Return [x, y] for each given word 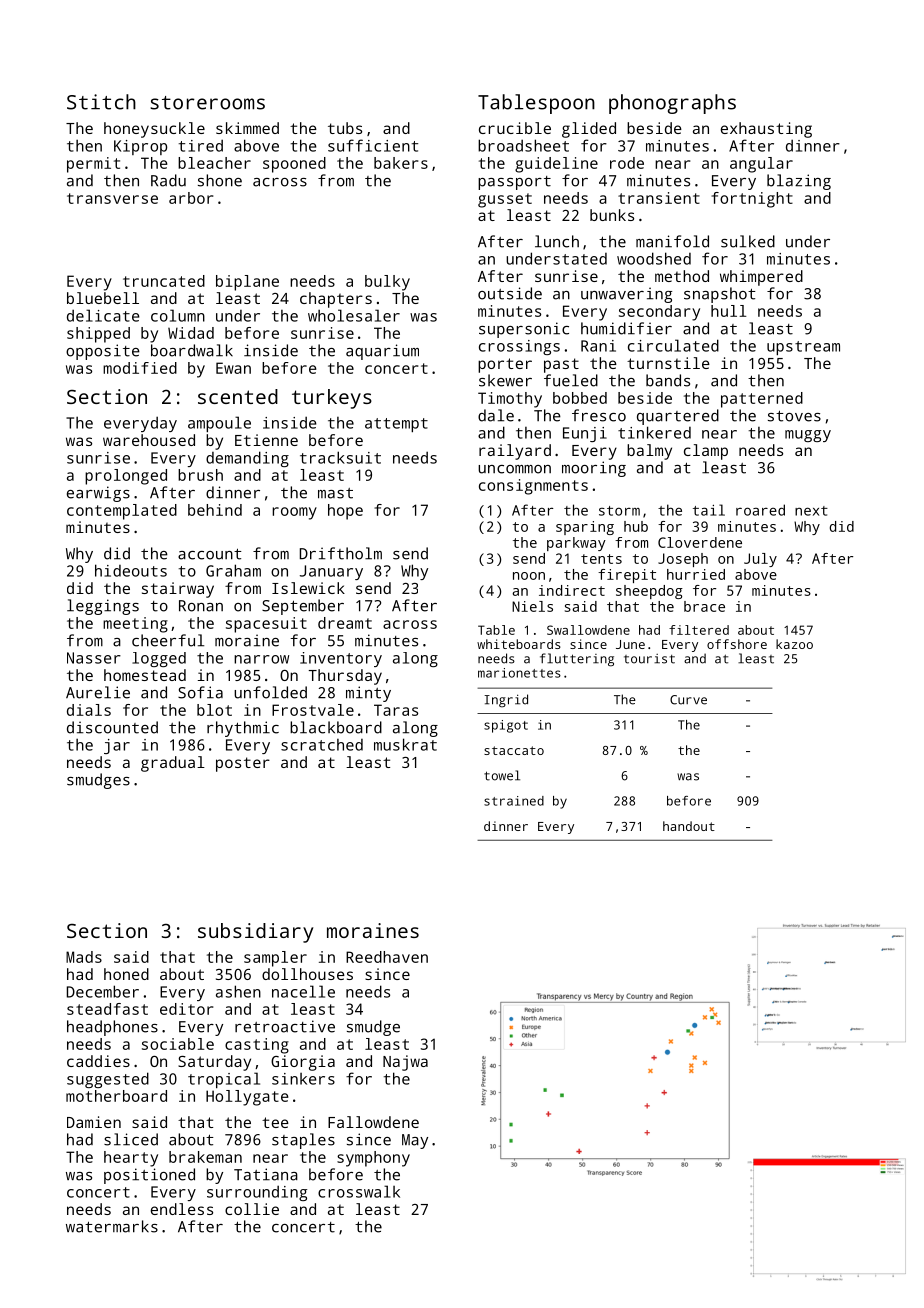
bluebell [103, 298]
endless [182, 1209]
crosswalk [359, 1191]
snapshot [720, 295]
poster [243, 764]
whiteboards [519, 644]
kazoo [794, 644]
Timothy [510, 400]
